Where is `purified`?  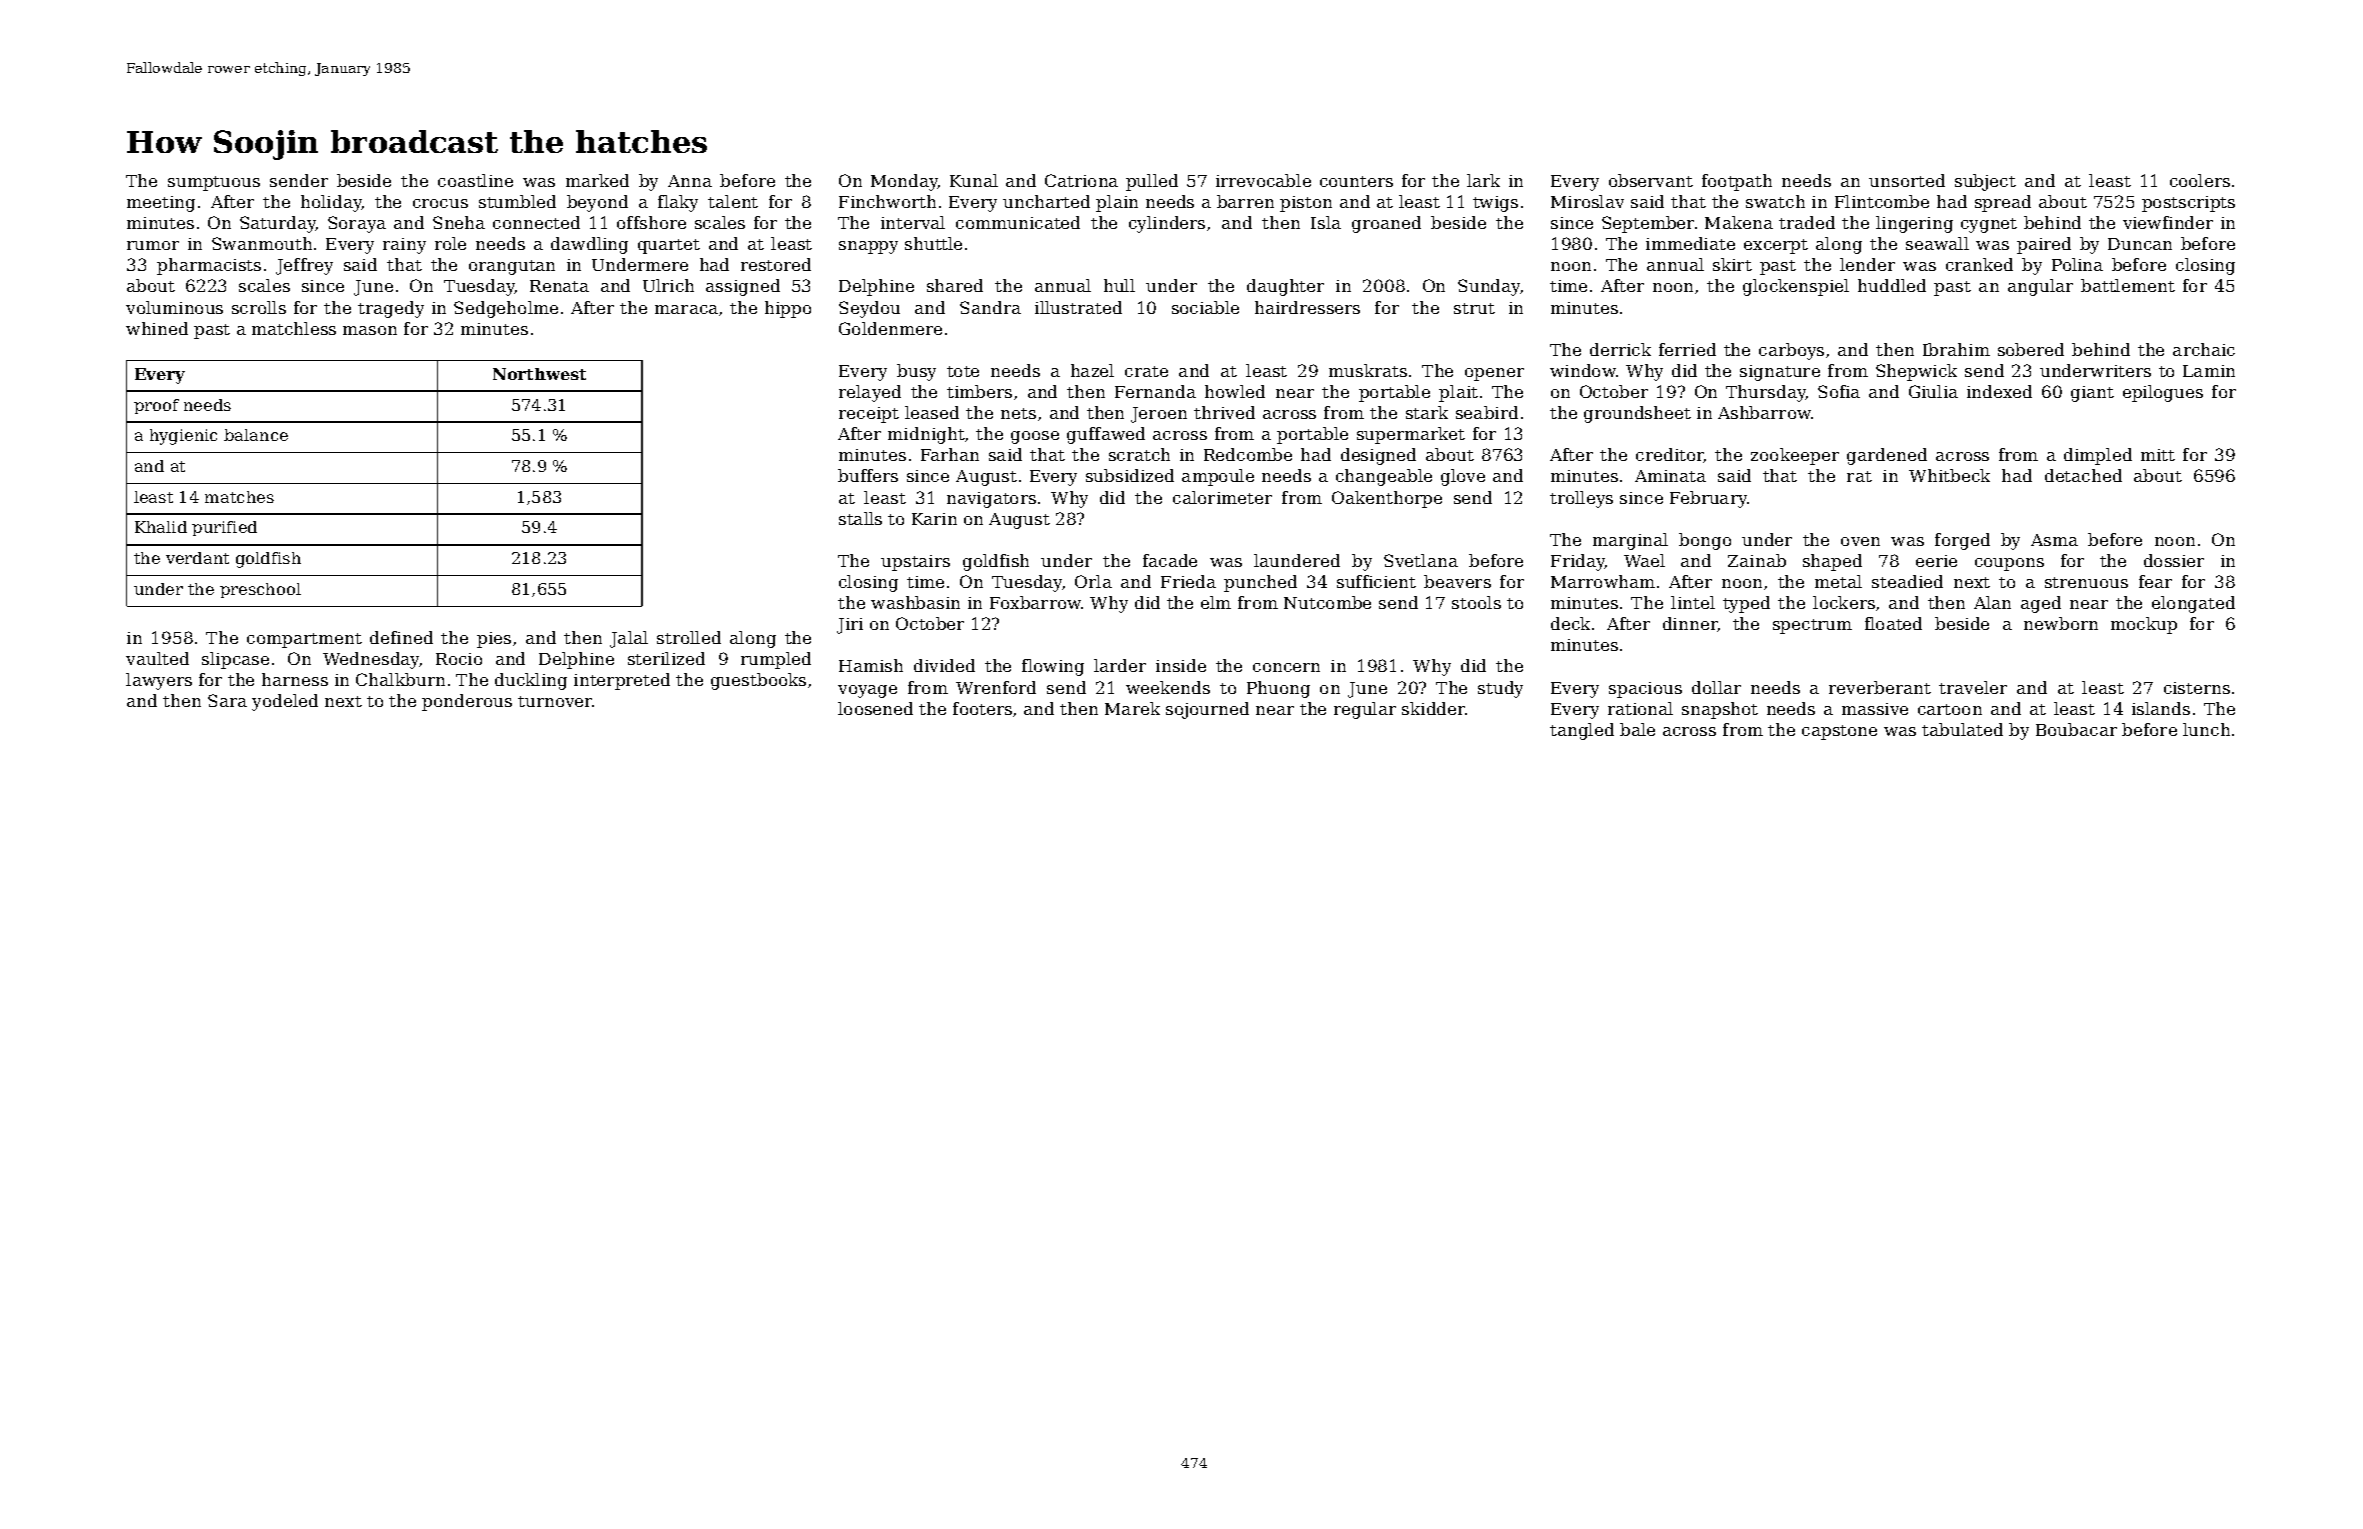 purified is located at coordinates (224, 528).
